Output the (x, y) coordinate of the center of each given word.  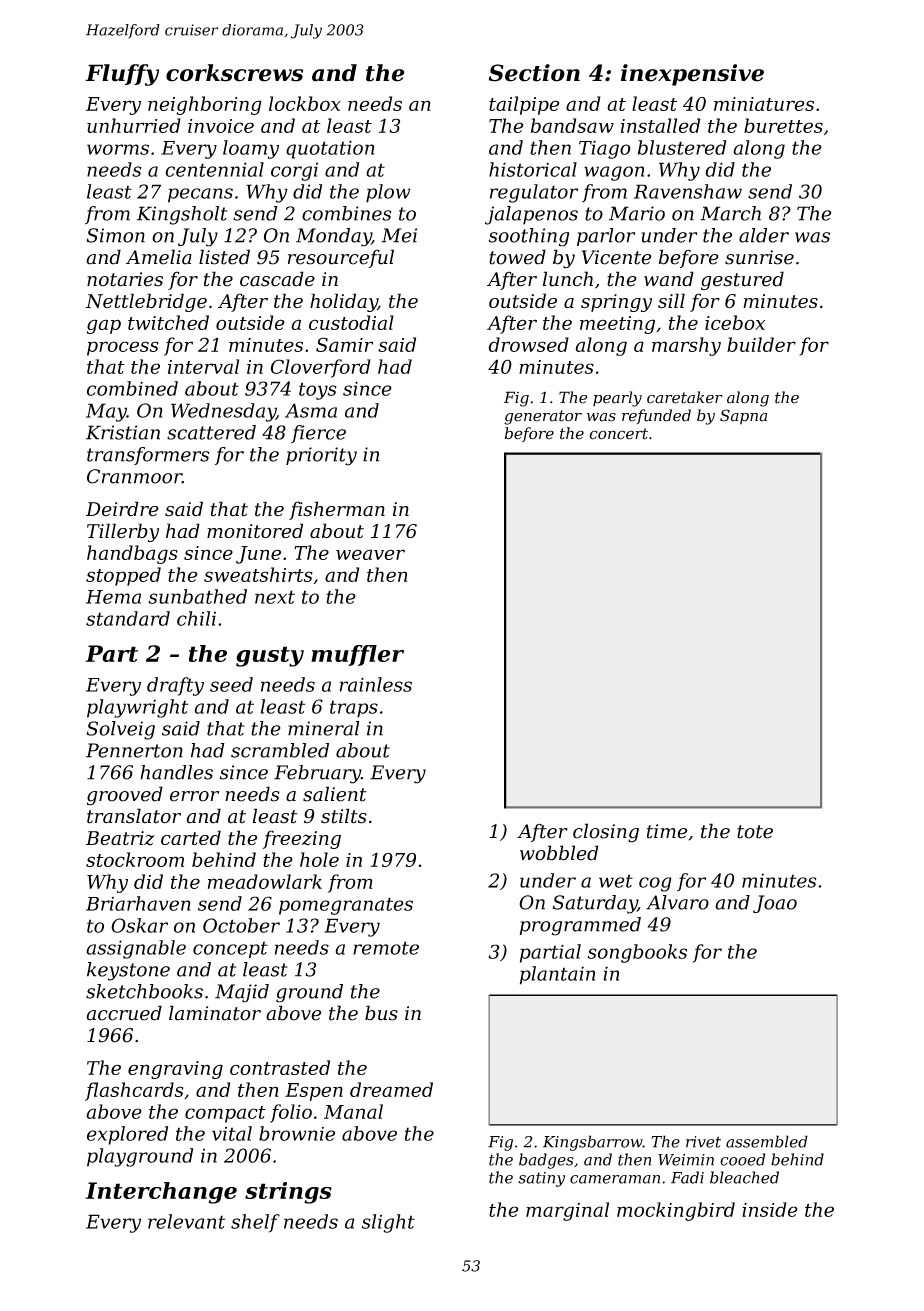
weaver (370, 554)
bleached (744, 1177)
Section (534, 73)
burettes (783, 125)
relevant (186, 1221)
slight (388, 1223)
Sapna (744, 417)
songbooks (637, 953)
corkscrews (234, 73)
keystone (128, 971)
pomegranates (346, 906)
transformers (148, 456)
